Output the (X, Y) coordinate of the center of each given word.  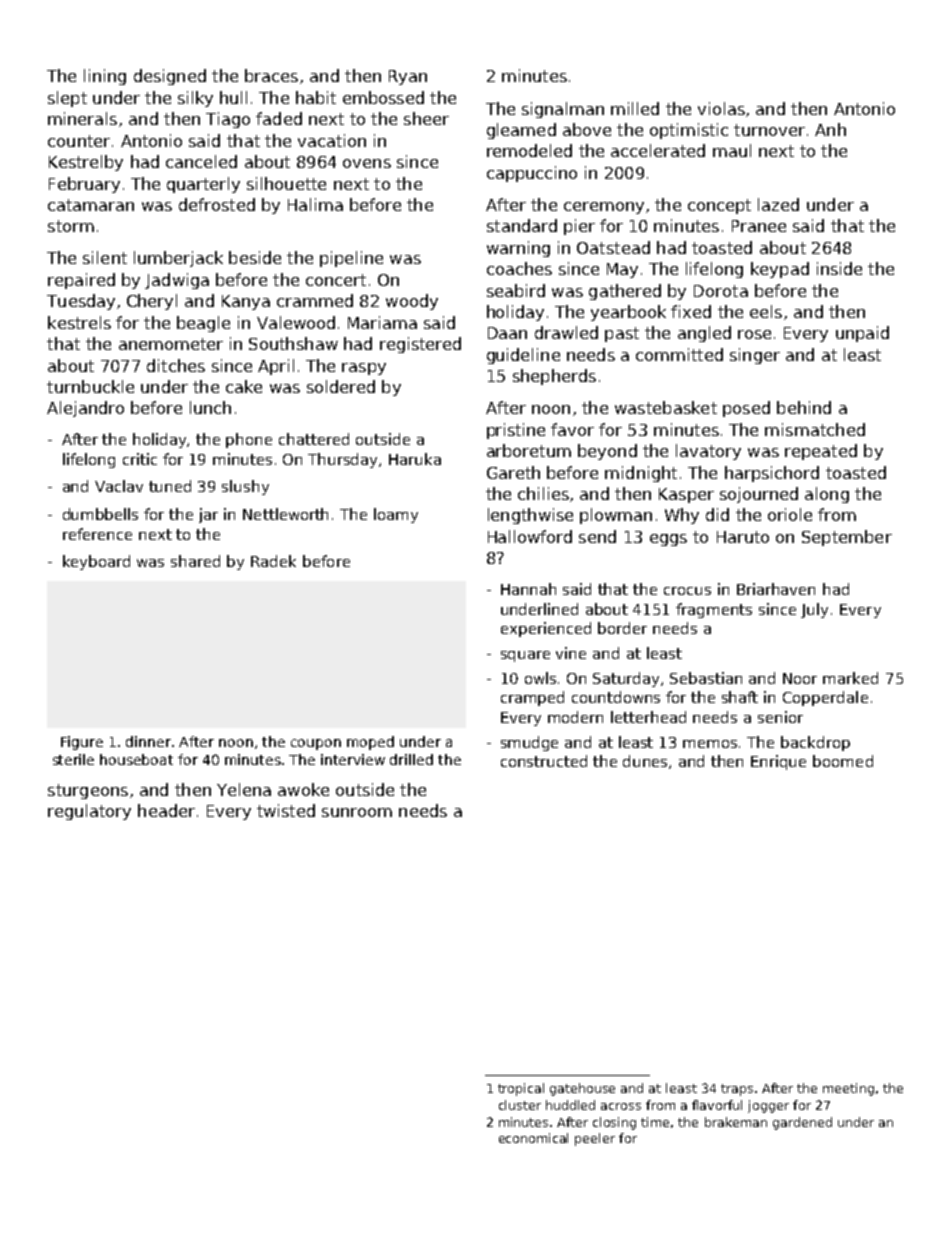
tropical (521, 1089)
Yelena (244, 789)
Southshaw (293, 343)
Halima (315, 204)
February (84, 185)
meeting (848, 1089)
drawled (566, 332)
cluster (520, 1105)
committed (679, 354)
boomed (843, 761)
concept (719, 206)
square (525, 656)
